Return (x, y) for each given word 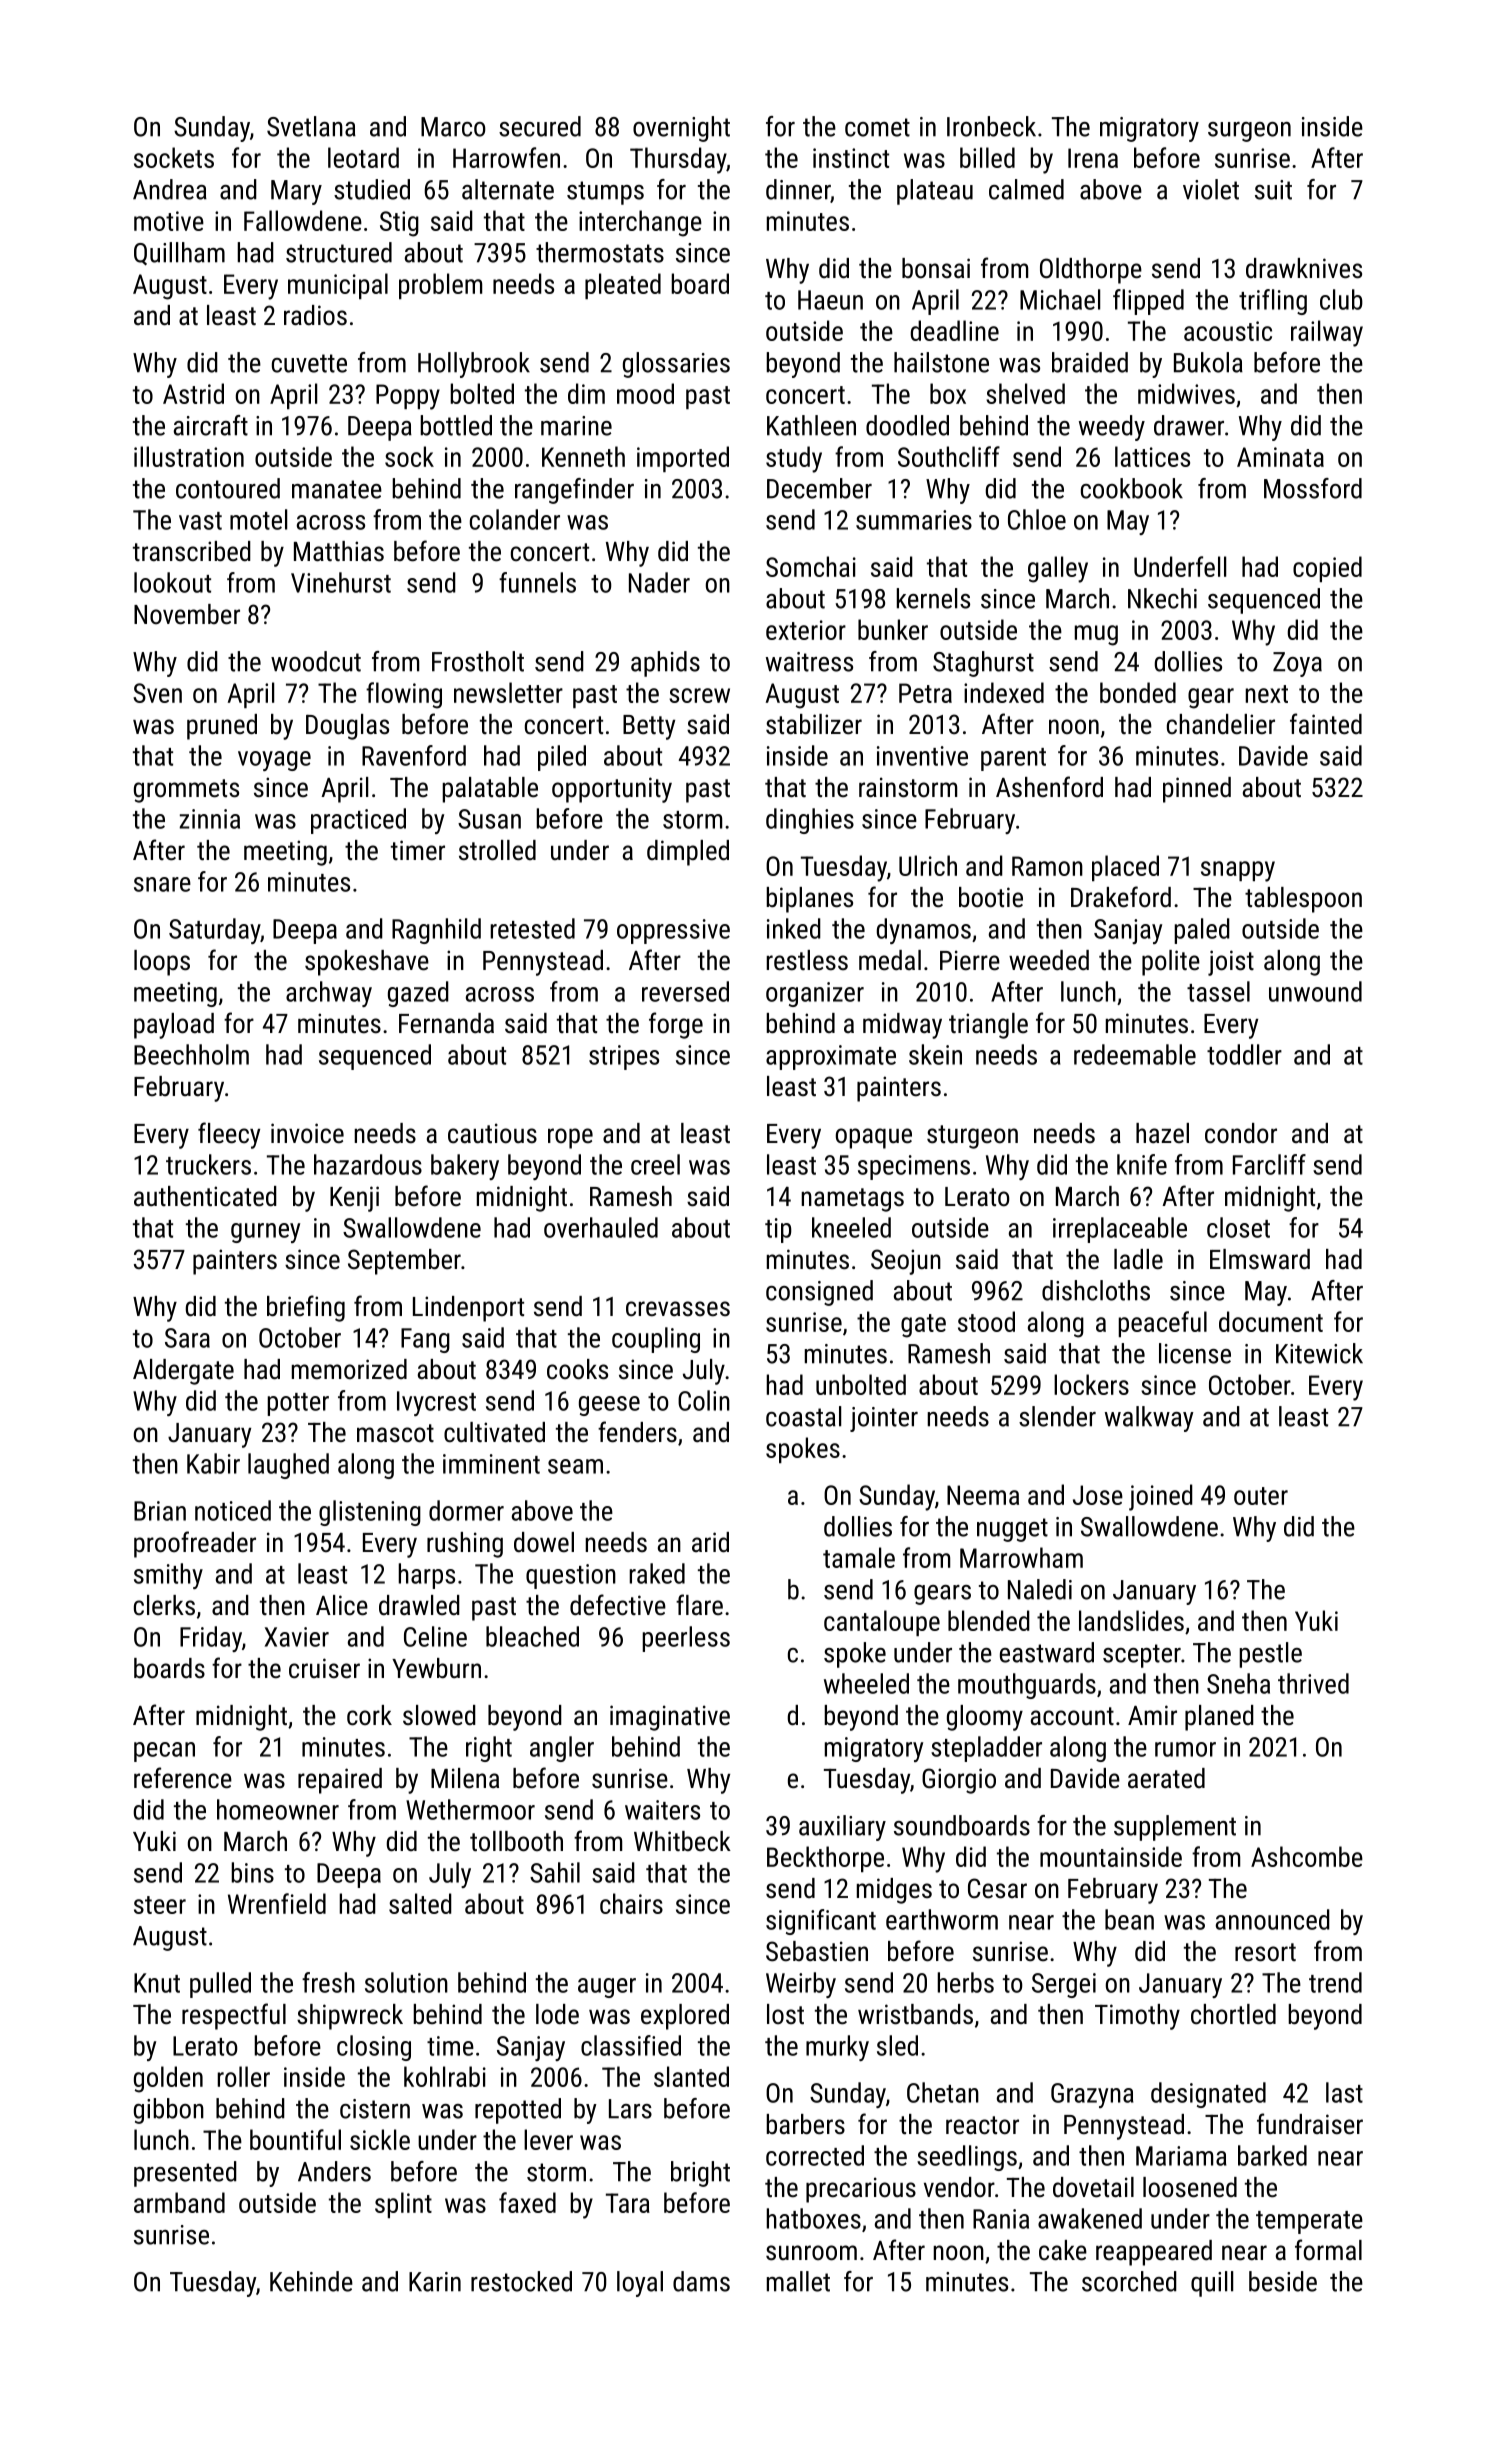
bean (1129, 1919)
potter (298, 1404)
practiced (358, 821)
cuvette (309, 363)
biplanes (809, 900)
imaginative (670, 1718)
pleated (623, 286)
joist (1231, 963)
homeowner (278, 1809)
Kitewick (1319, 1353)
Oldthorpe (1091, 271)
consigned (819, 1293)
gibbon (169, 2111)
